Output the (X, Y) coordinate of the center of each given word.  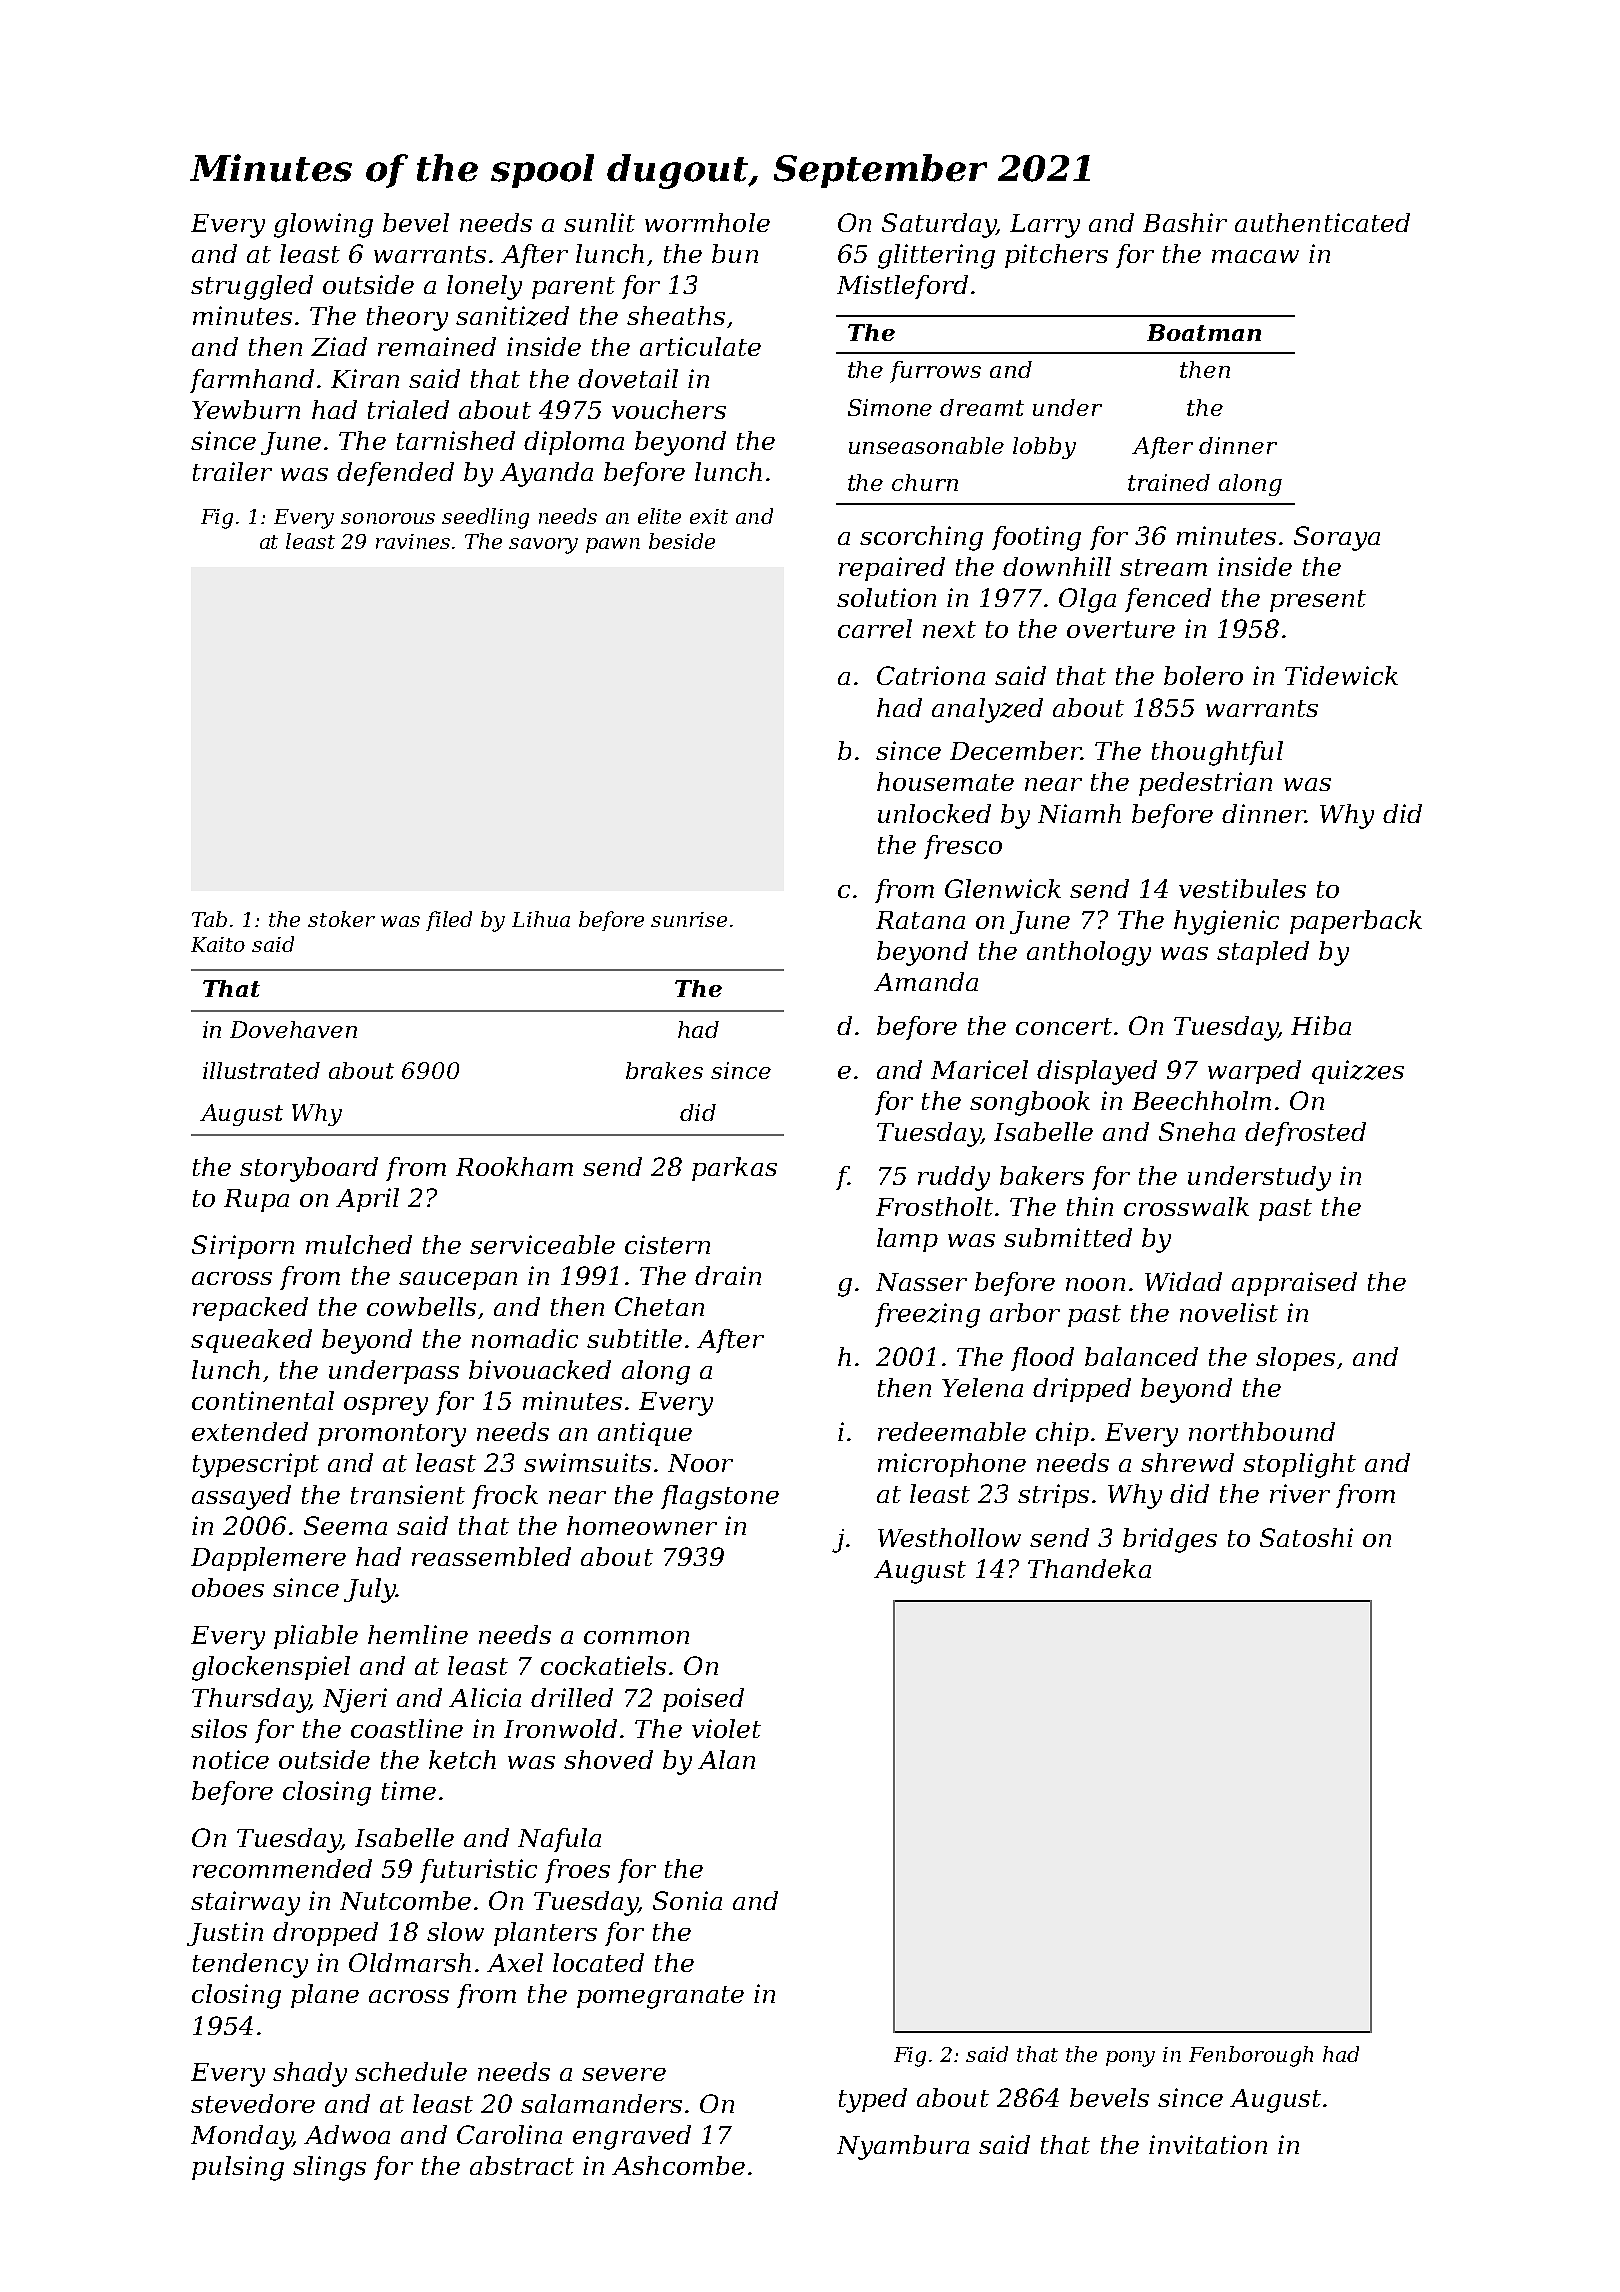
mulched (359, 1244)
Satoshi (1306, 1537)
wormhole (707, 222)
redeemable (952, 1431)
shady (310, 2074)
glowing (323, 225)
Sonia (687, 1900)
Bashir (1185, 222)
